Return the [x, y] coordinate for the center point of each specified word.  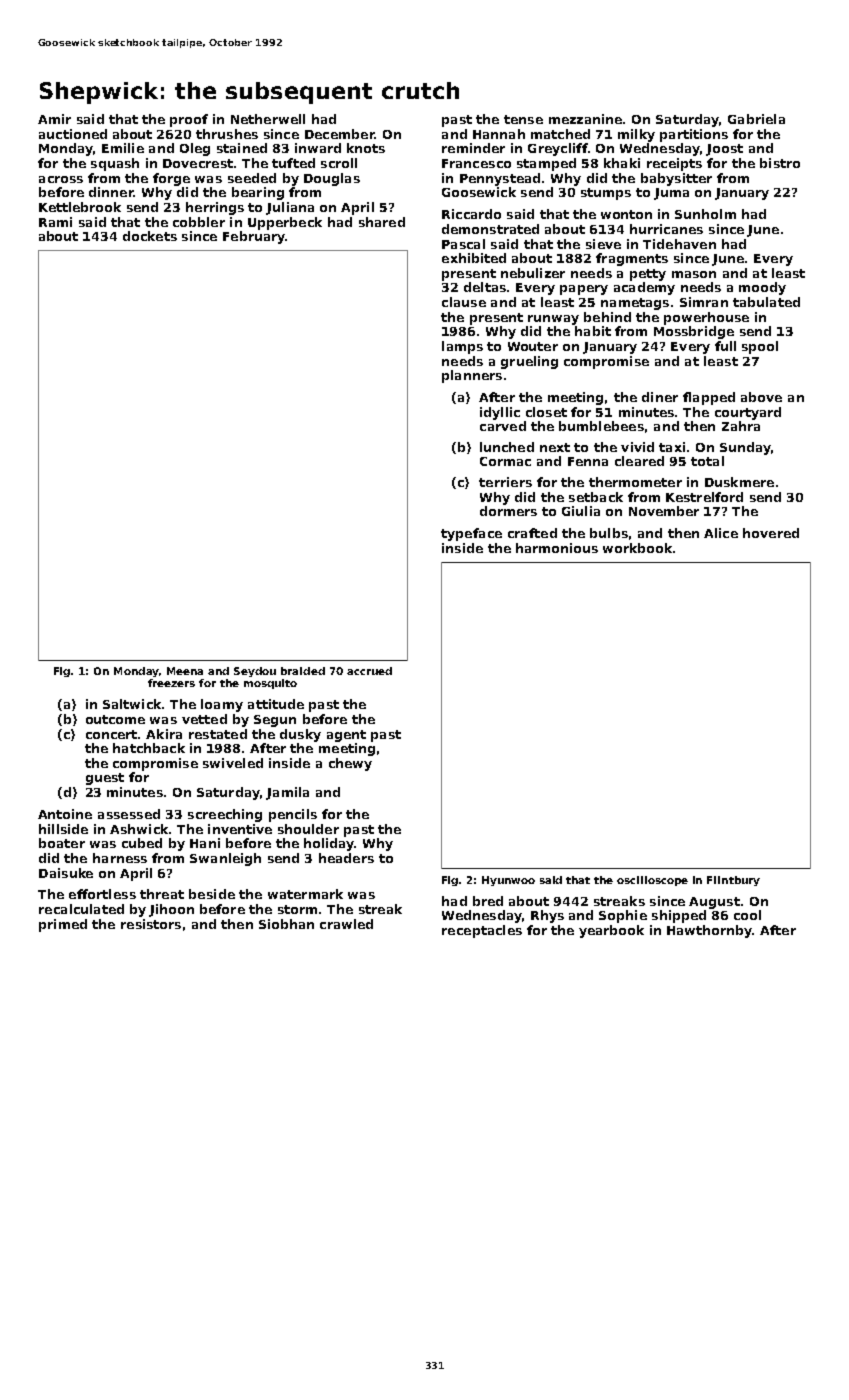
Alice [721, 533]
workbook [637, 548]
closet [546, 412]
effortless [102, 894]
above [761, 397]
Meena [185, 671]
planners [472, 376]
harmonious [557, 548]
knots [366, 148]
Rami [55, 222]
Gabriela [756, 119]
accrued [369, 671]
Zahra [741, 426]
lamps [462, 347]
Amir [54, 119]
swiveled [233, 763]
